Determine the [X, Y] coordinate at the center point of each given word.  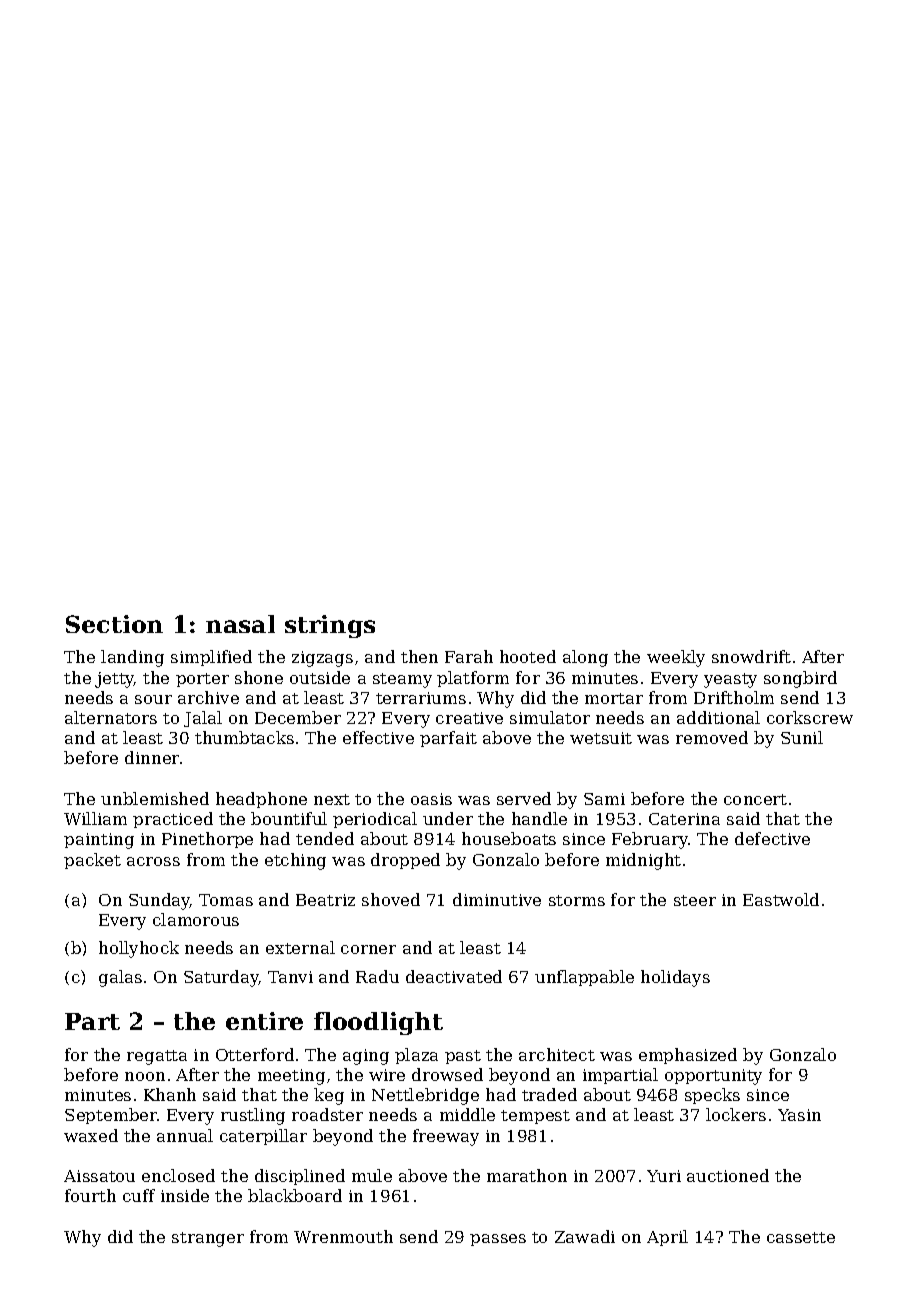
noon [145, 1076]
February [650, 840]
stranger [208, 1239]
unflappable [584, 978]
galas [120, 978]
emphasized [688, 1056]
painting [99, 841]
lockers [736, 1114]
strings [330, 626]
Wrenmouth [343, 1236]
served [524, 798]
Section [114, 624]
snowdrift [751, 656]
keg [329, 1096]
